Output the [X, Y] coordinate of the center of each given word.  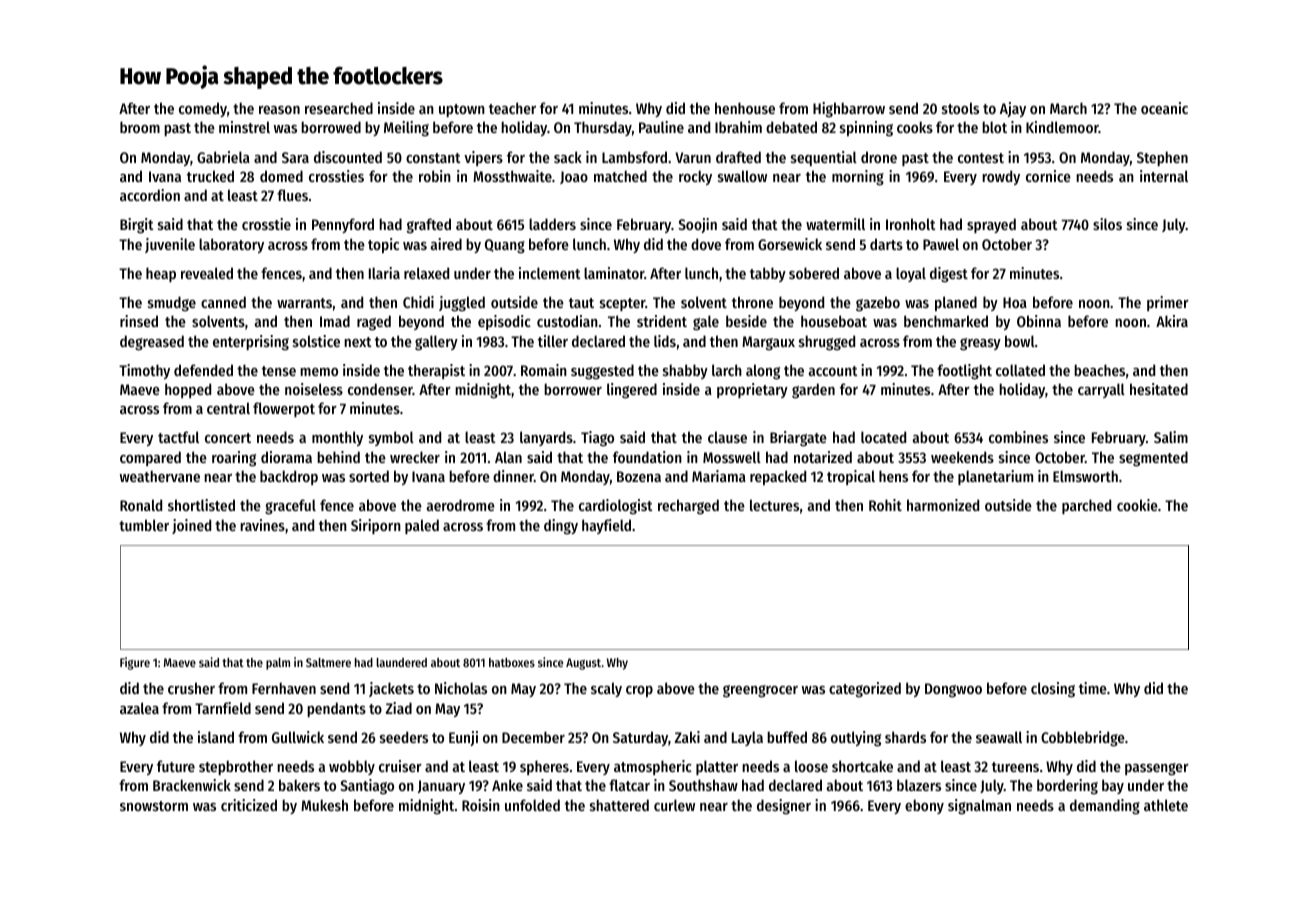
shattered [619, 805]
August [583, 664]
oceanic [1164, 108]
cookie [1137, 505]
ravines [262, 525]
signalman [979, 807]
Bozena [639, 476]
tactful [178, 437]
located [883, 437]
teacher [512, 108]
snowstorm [154, 806]
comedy [203, 109]
